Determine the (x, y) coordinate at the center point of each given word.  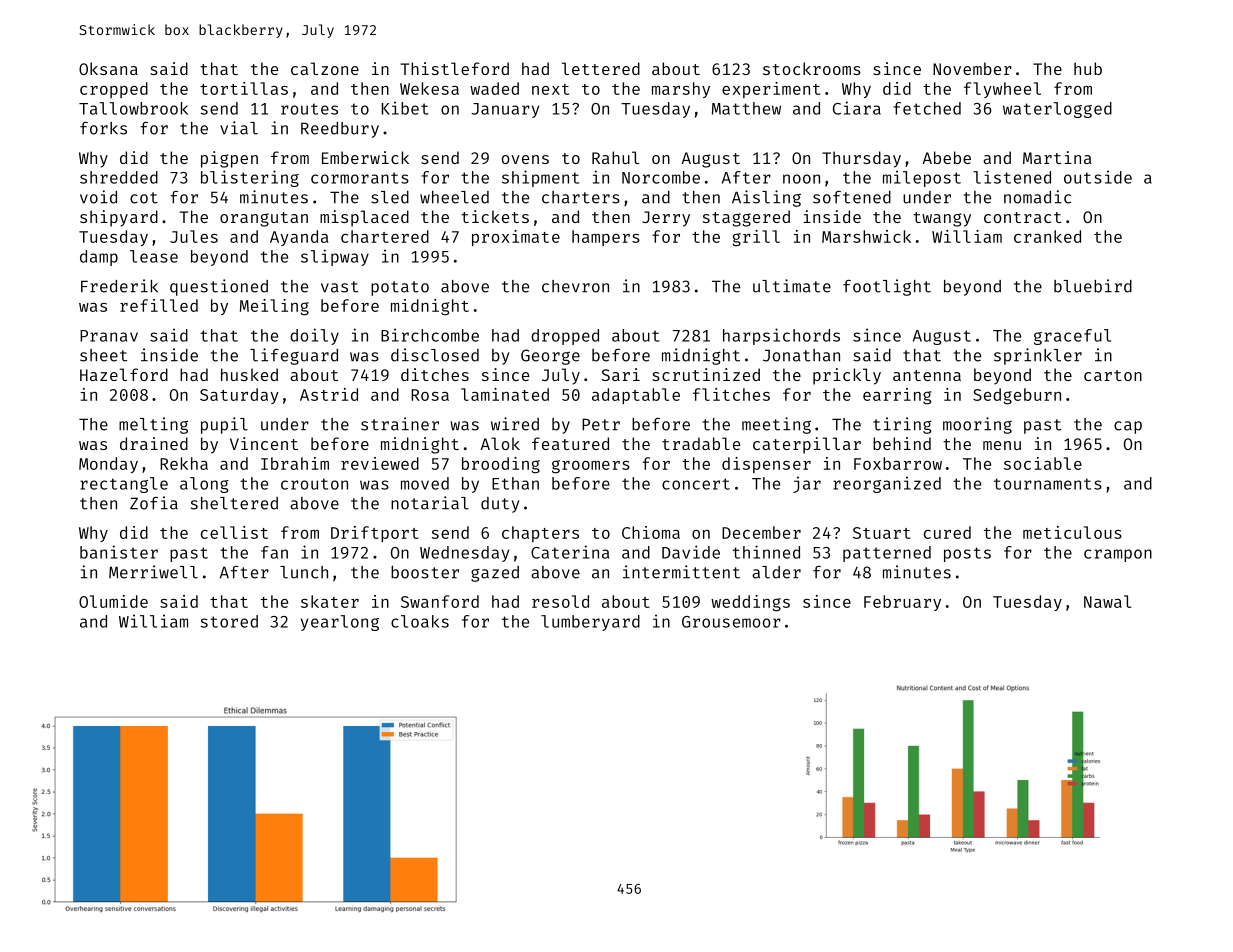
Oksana (108, 68)
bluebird (1093, 286)
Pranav (109, 336)
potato (400, 288)
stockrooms (812, 68)
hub (1088, 68)
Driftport (375, 534)
